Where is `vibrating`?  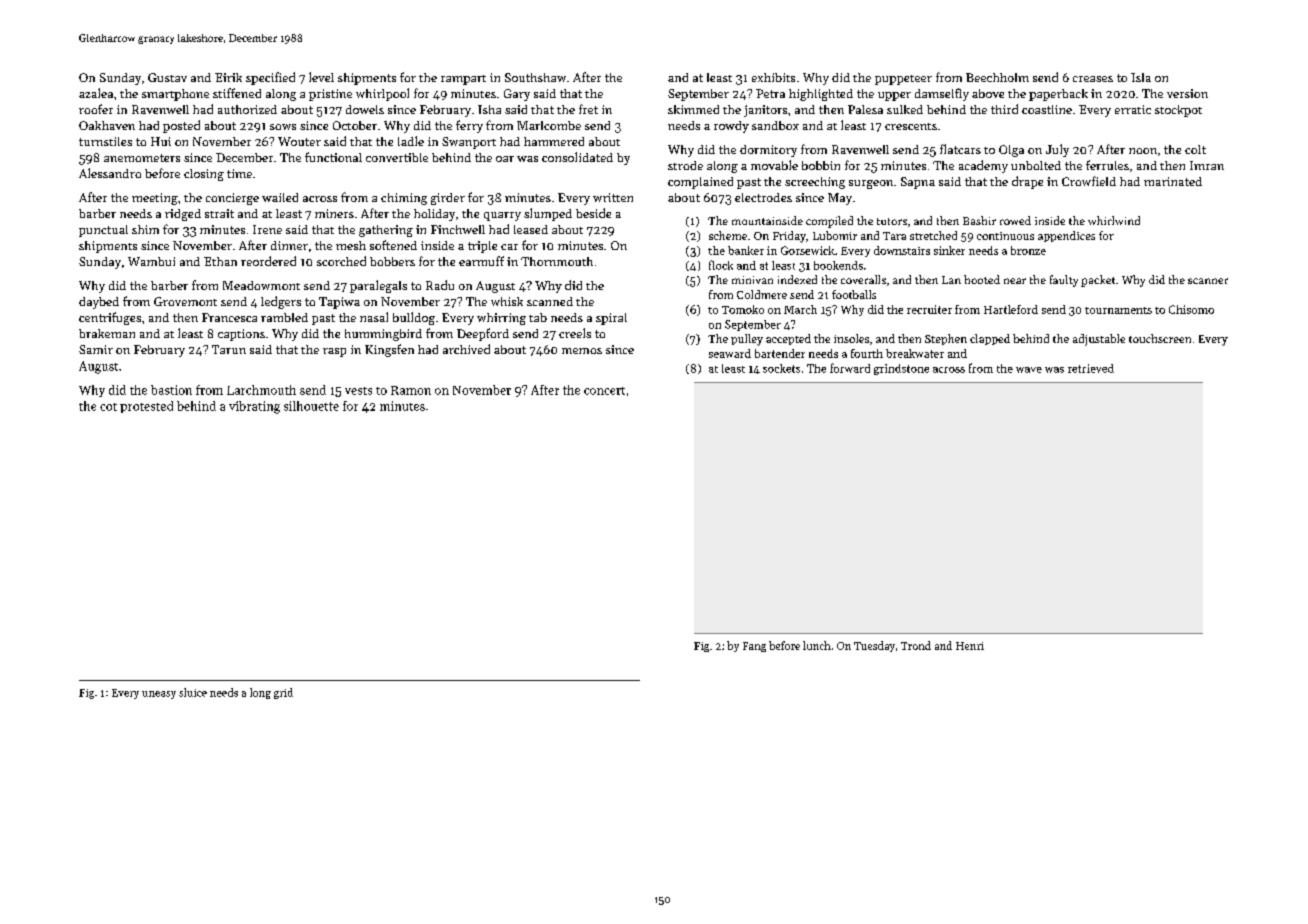
vibrating is located at coordinates (254, 407).
